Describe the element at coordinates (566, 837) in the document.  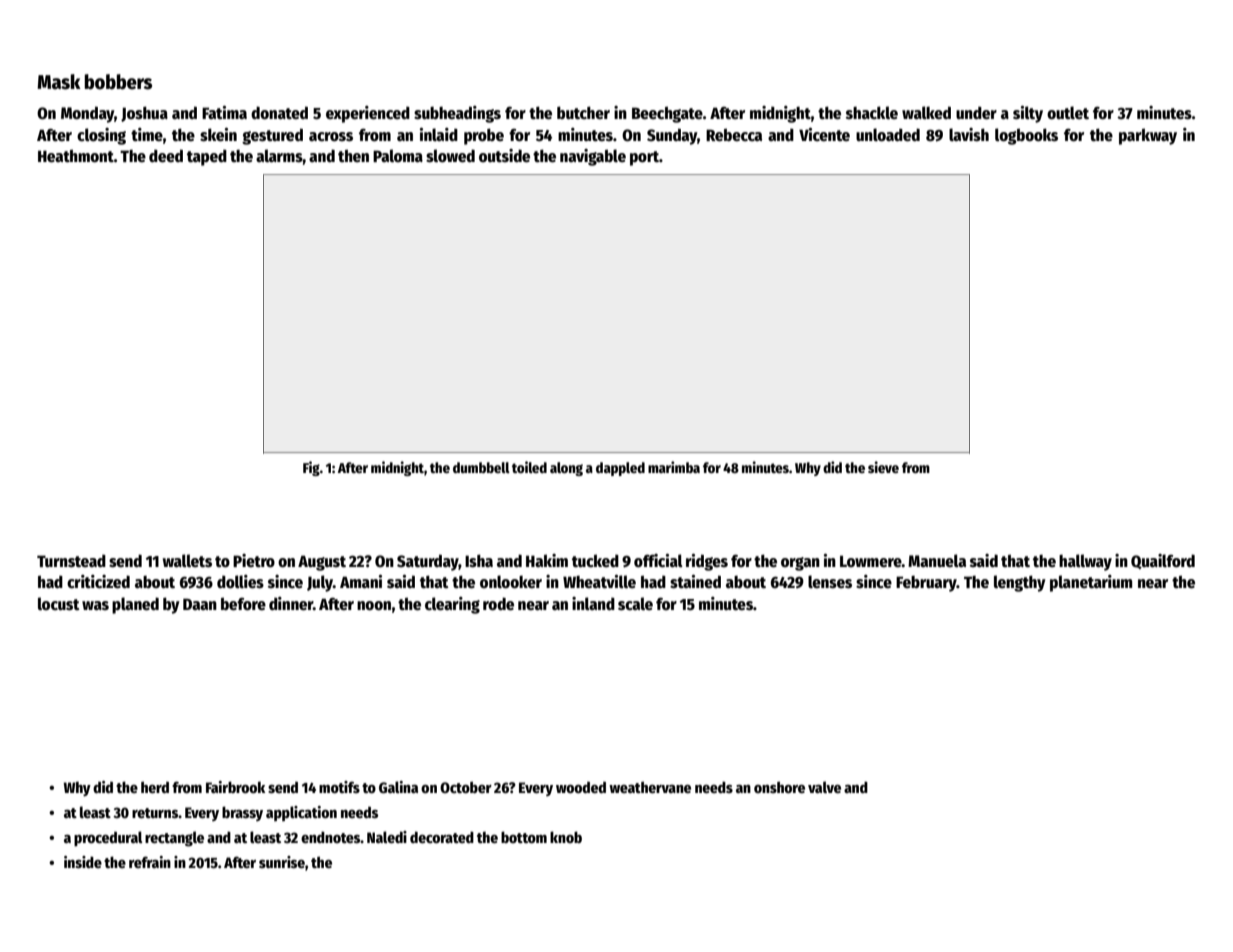
I see `knob` at that location.
